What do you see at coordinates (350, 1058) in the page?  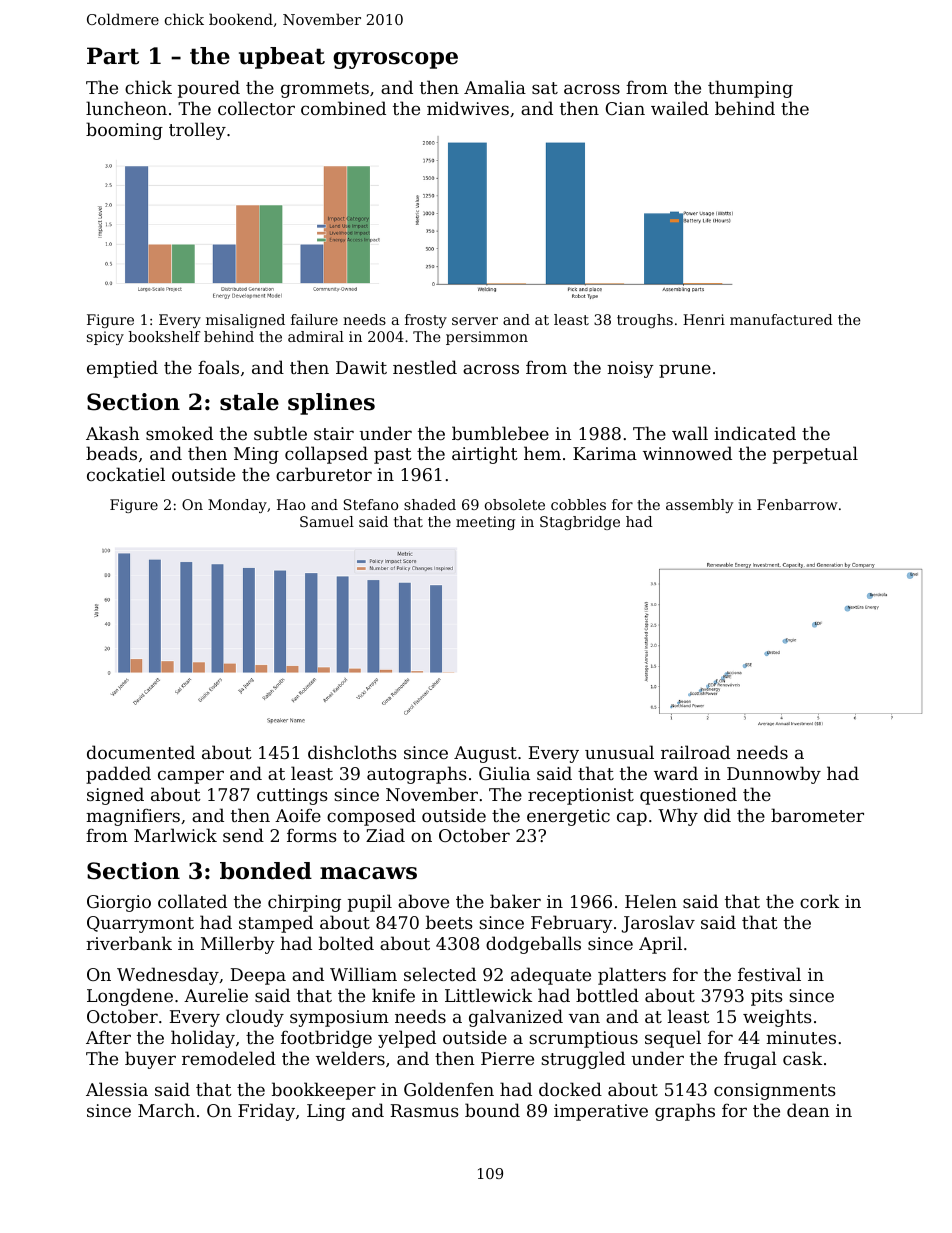 I see `welders` at bounding box center [350, 1058].
